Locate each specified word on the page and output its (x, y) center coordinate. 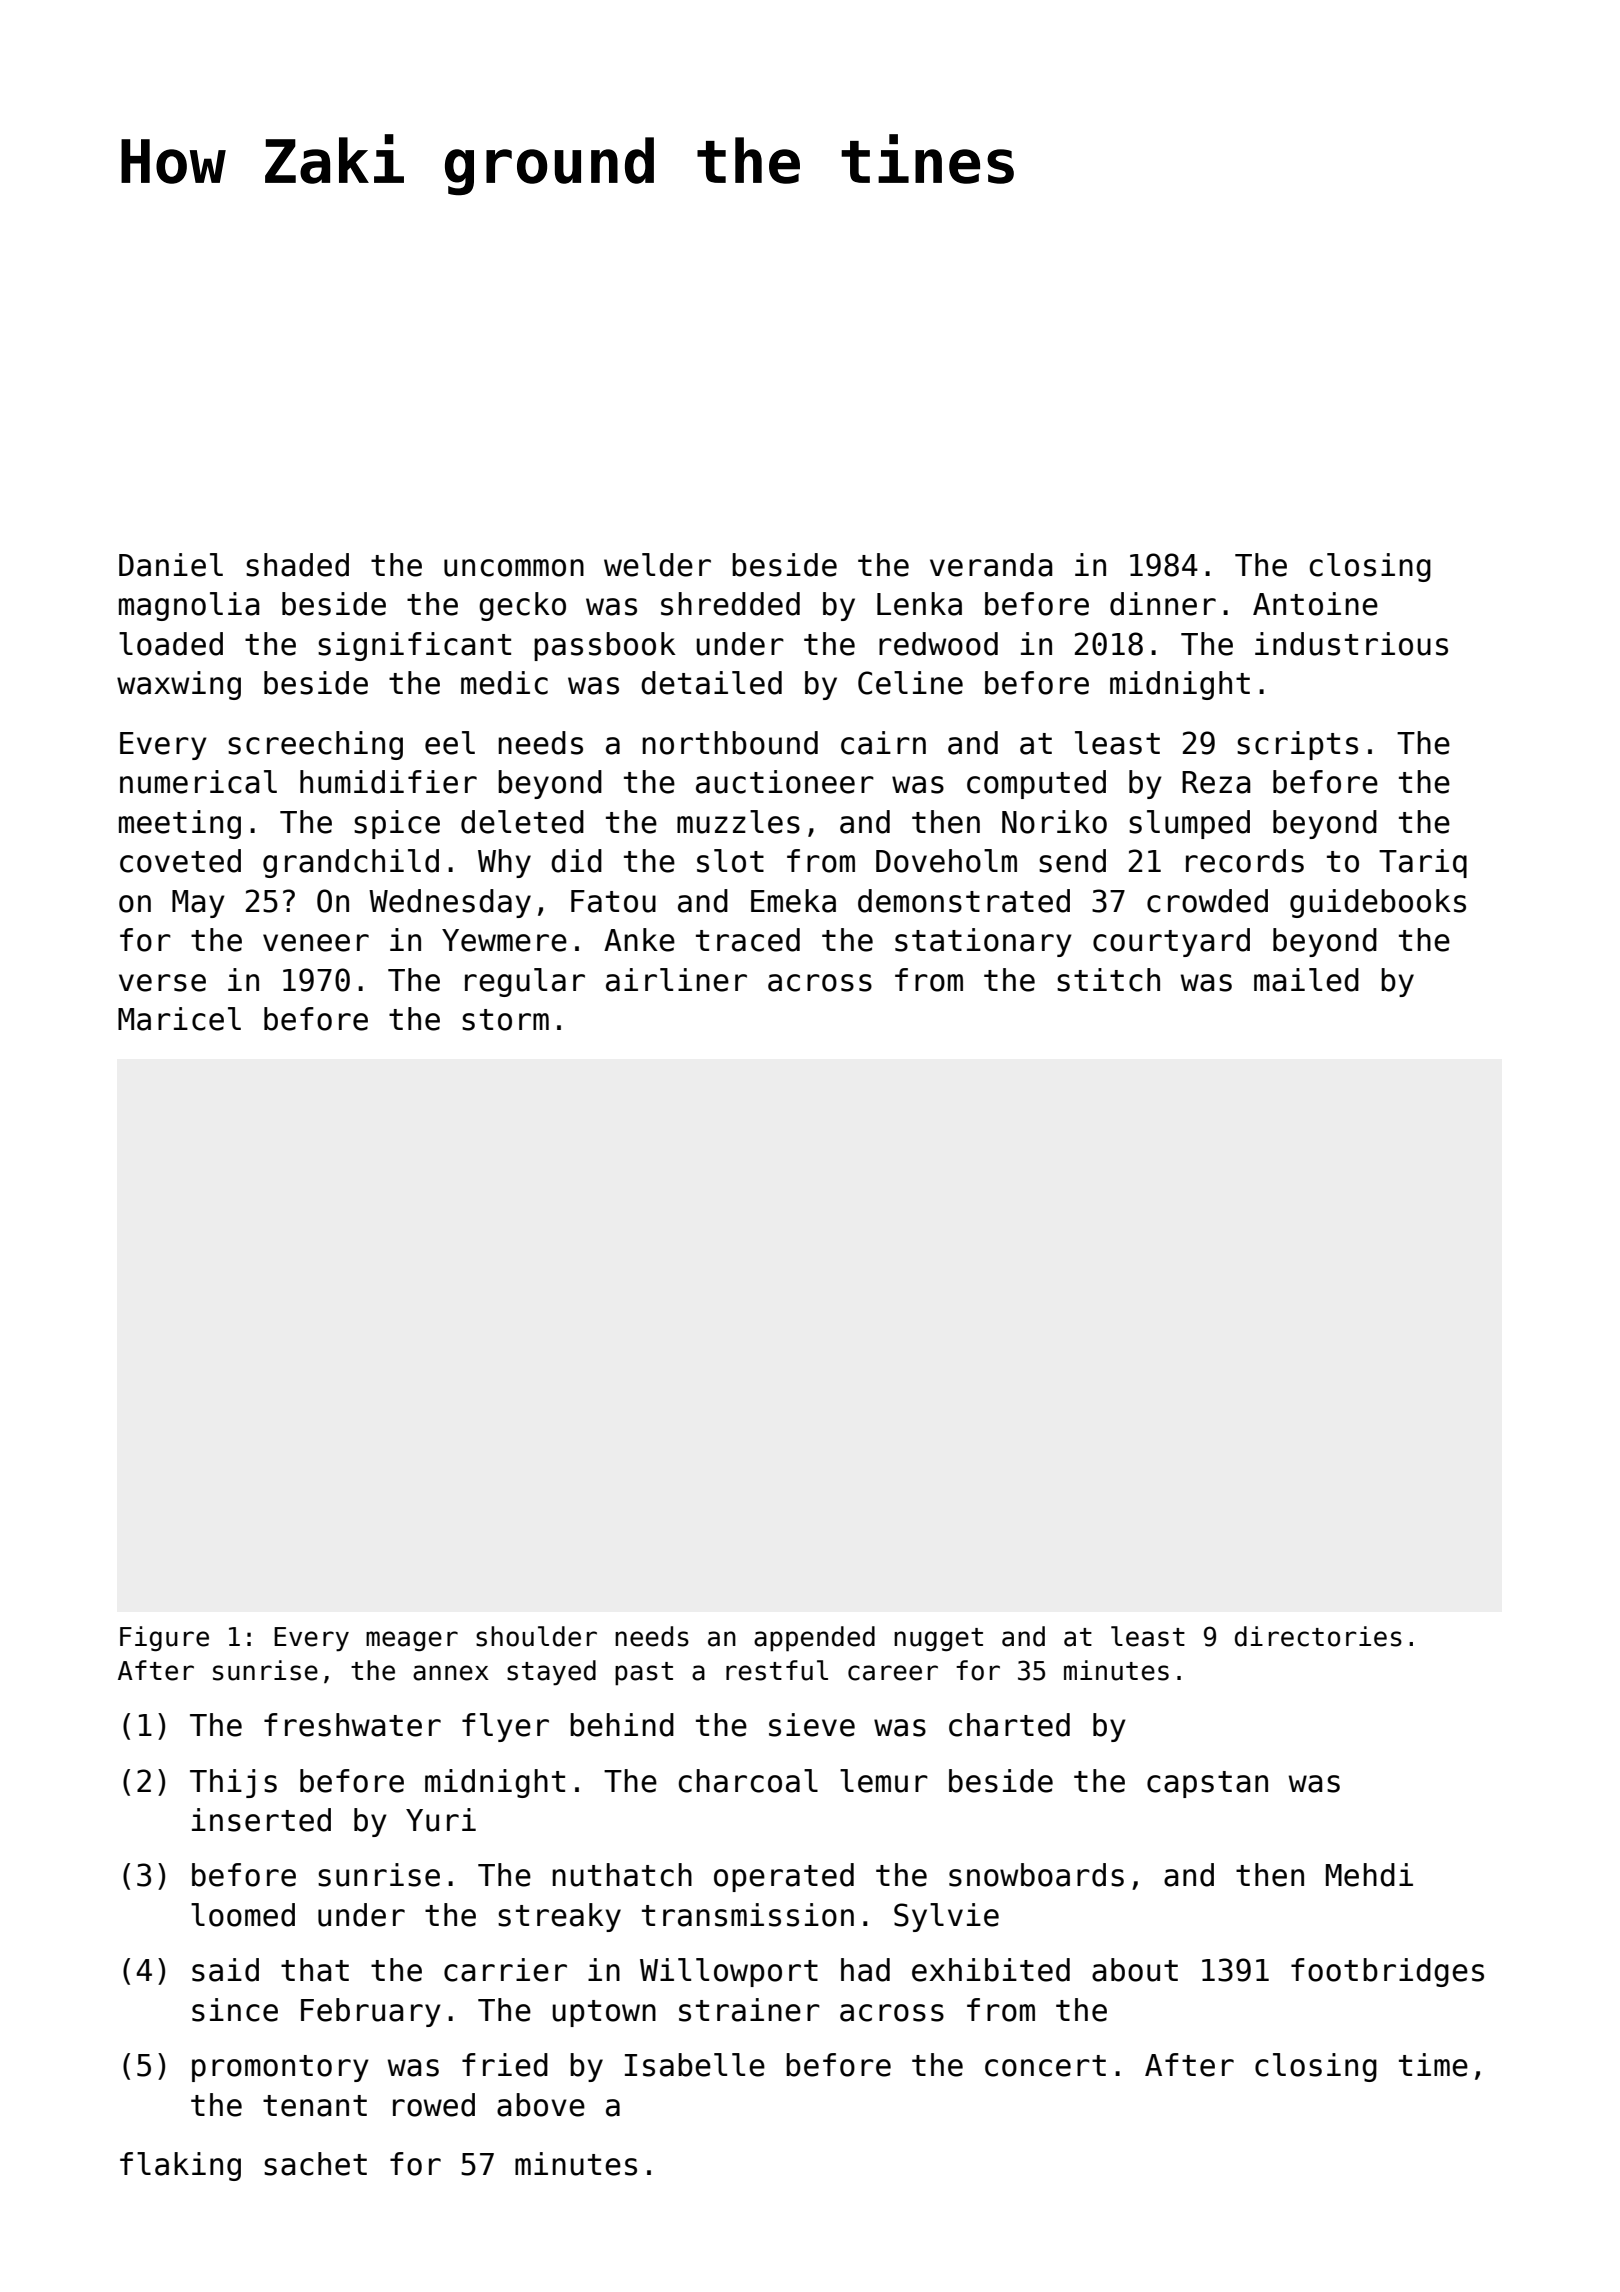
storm (505, 1020)
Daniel (171, 565)
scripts (1297, 745)
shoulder (536, 1636)
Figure (164, 1638)
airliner (676, 980)
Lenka (919, 604)
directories (1318, 1636)
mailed (1306, 980)
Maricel (179, 1019)
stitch (1108, 980)
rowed (434, 2105)
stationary (983, 942)
